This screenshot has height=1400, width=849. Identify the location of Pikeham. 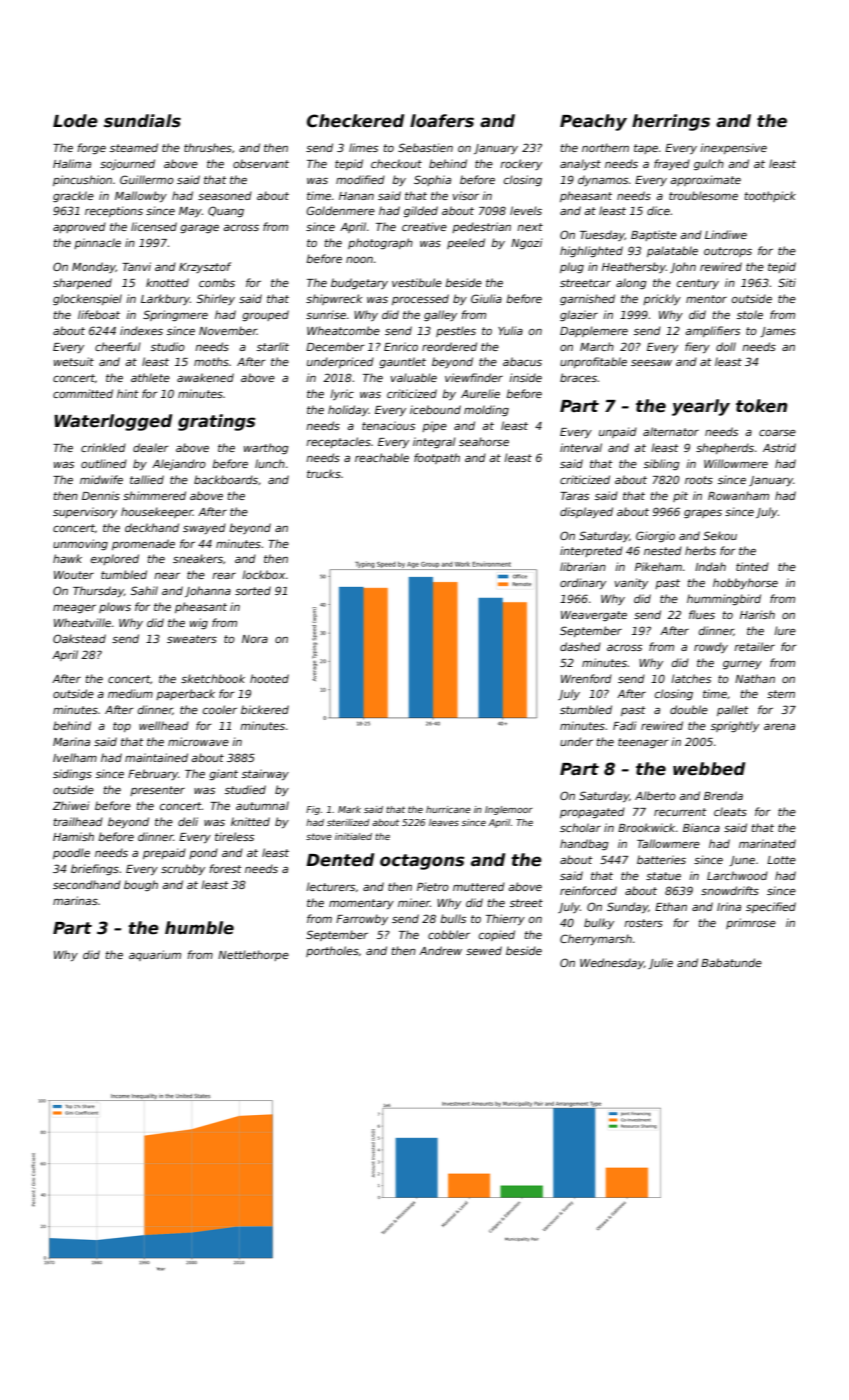
(658, 566).
